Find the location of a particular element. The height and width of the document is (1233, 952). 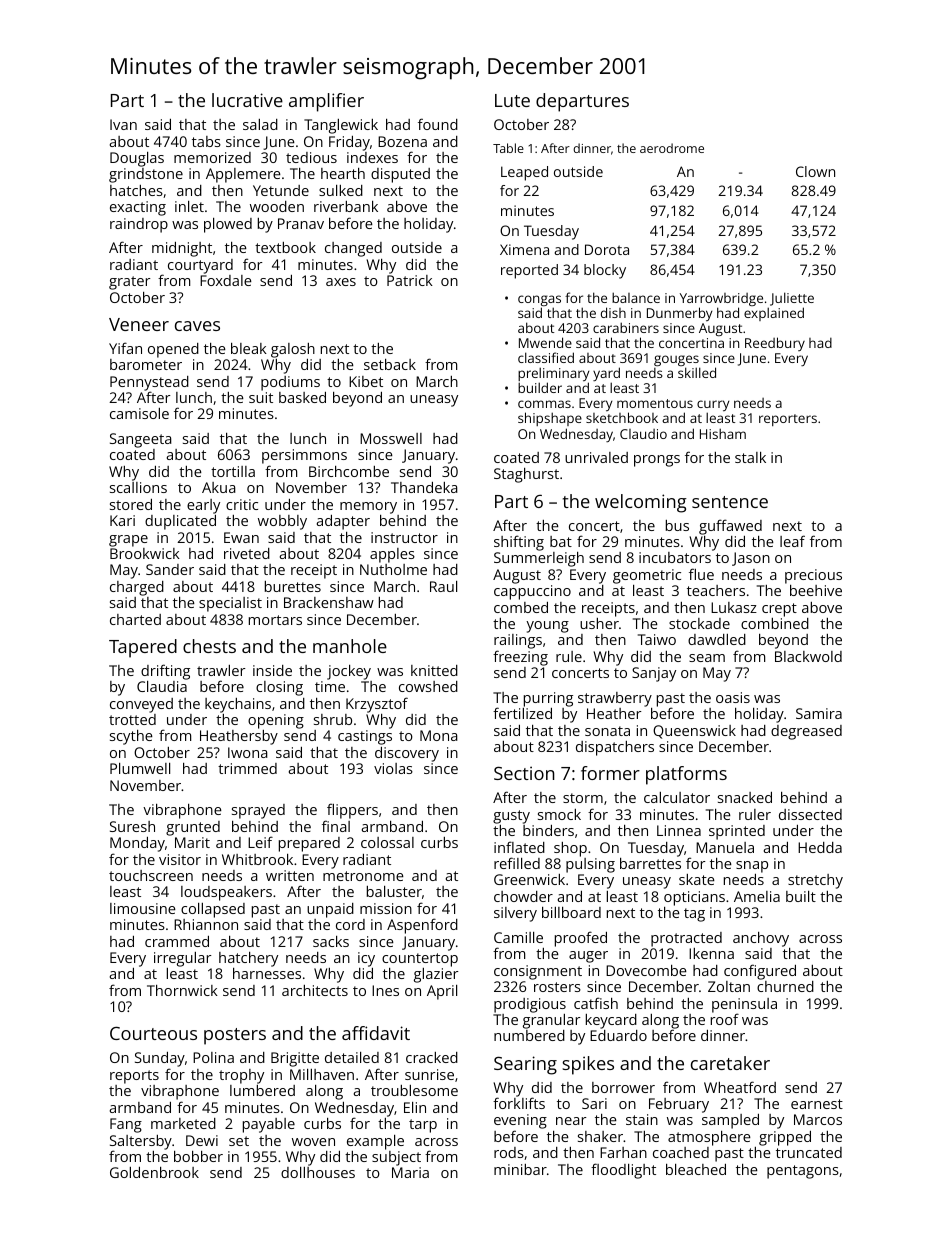

baluster is located at coordinates (394, 891).
